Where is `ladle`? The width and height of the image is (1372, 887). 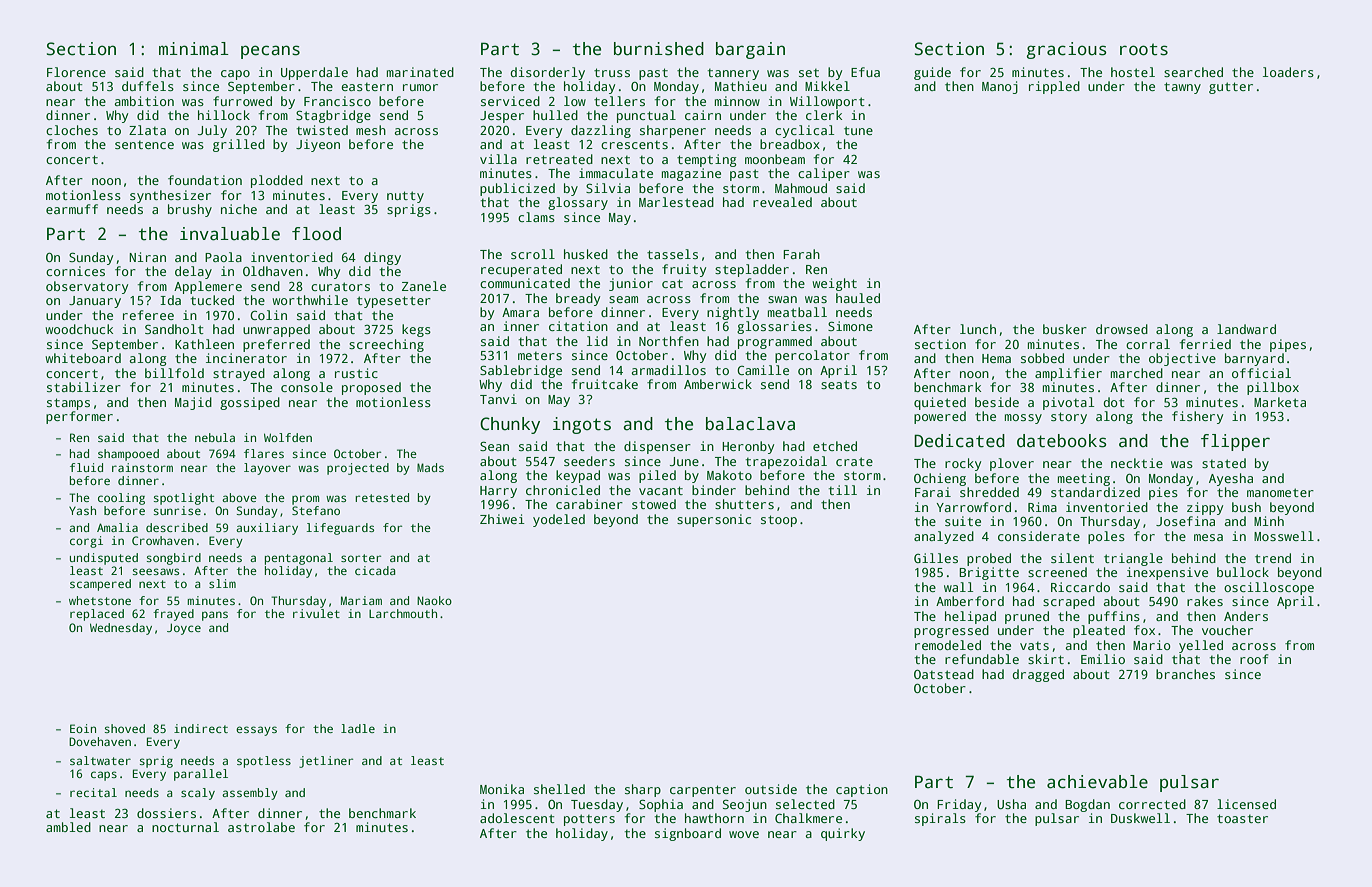 ladle is located at coordinates (358, 728).
